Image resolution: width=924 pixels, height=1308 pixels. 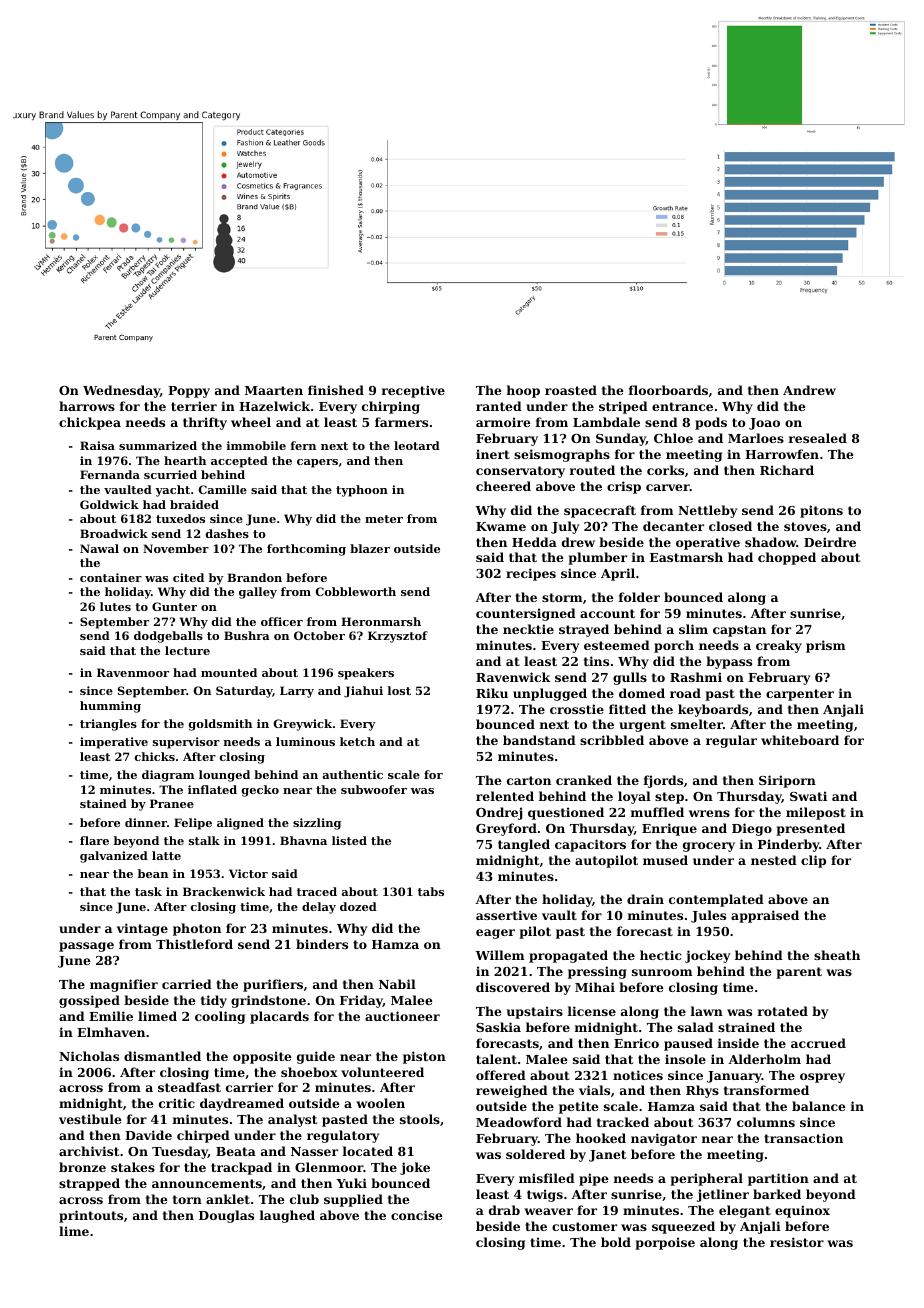 I want to click on pitons, so click(x=821, y=511).
